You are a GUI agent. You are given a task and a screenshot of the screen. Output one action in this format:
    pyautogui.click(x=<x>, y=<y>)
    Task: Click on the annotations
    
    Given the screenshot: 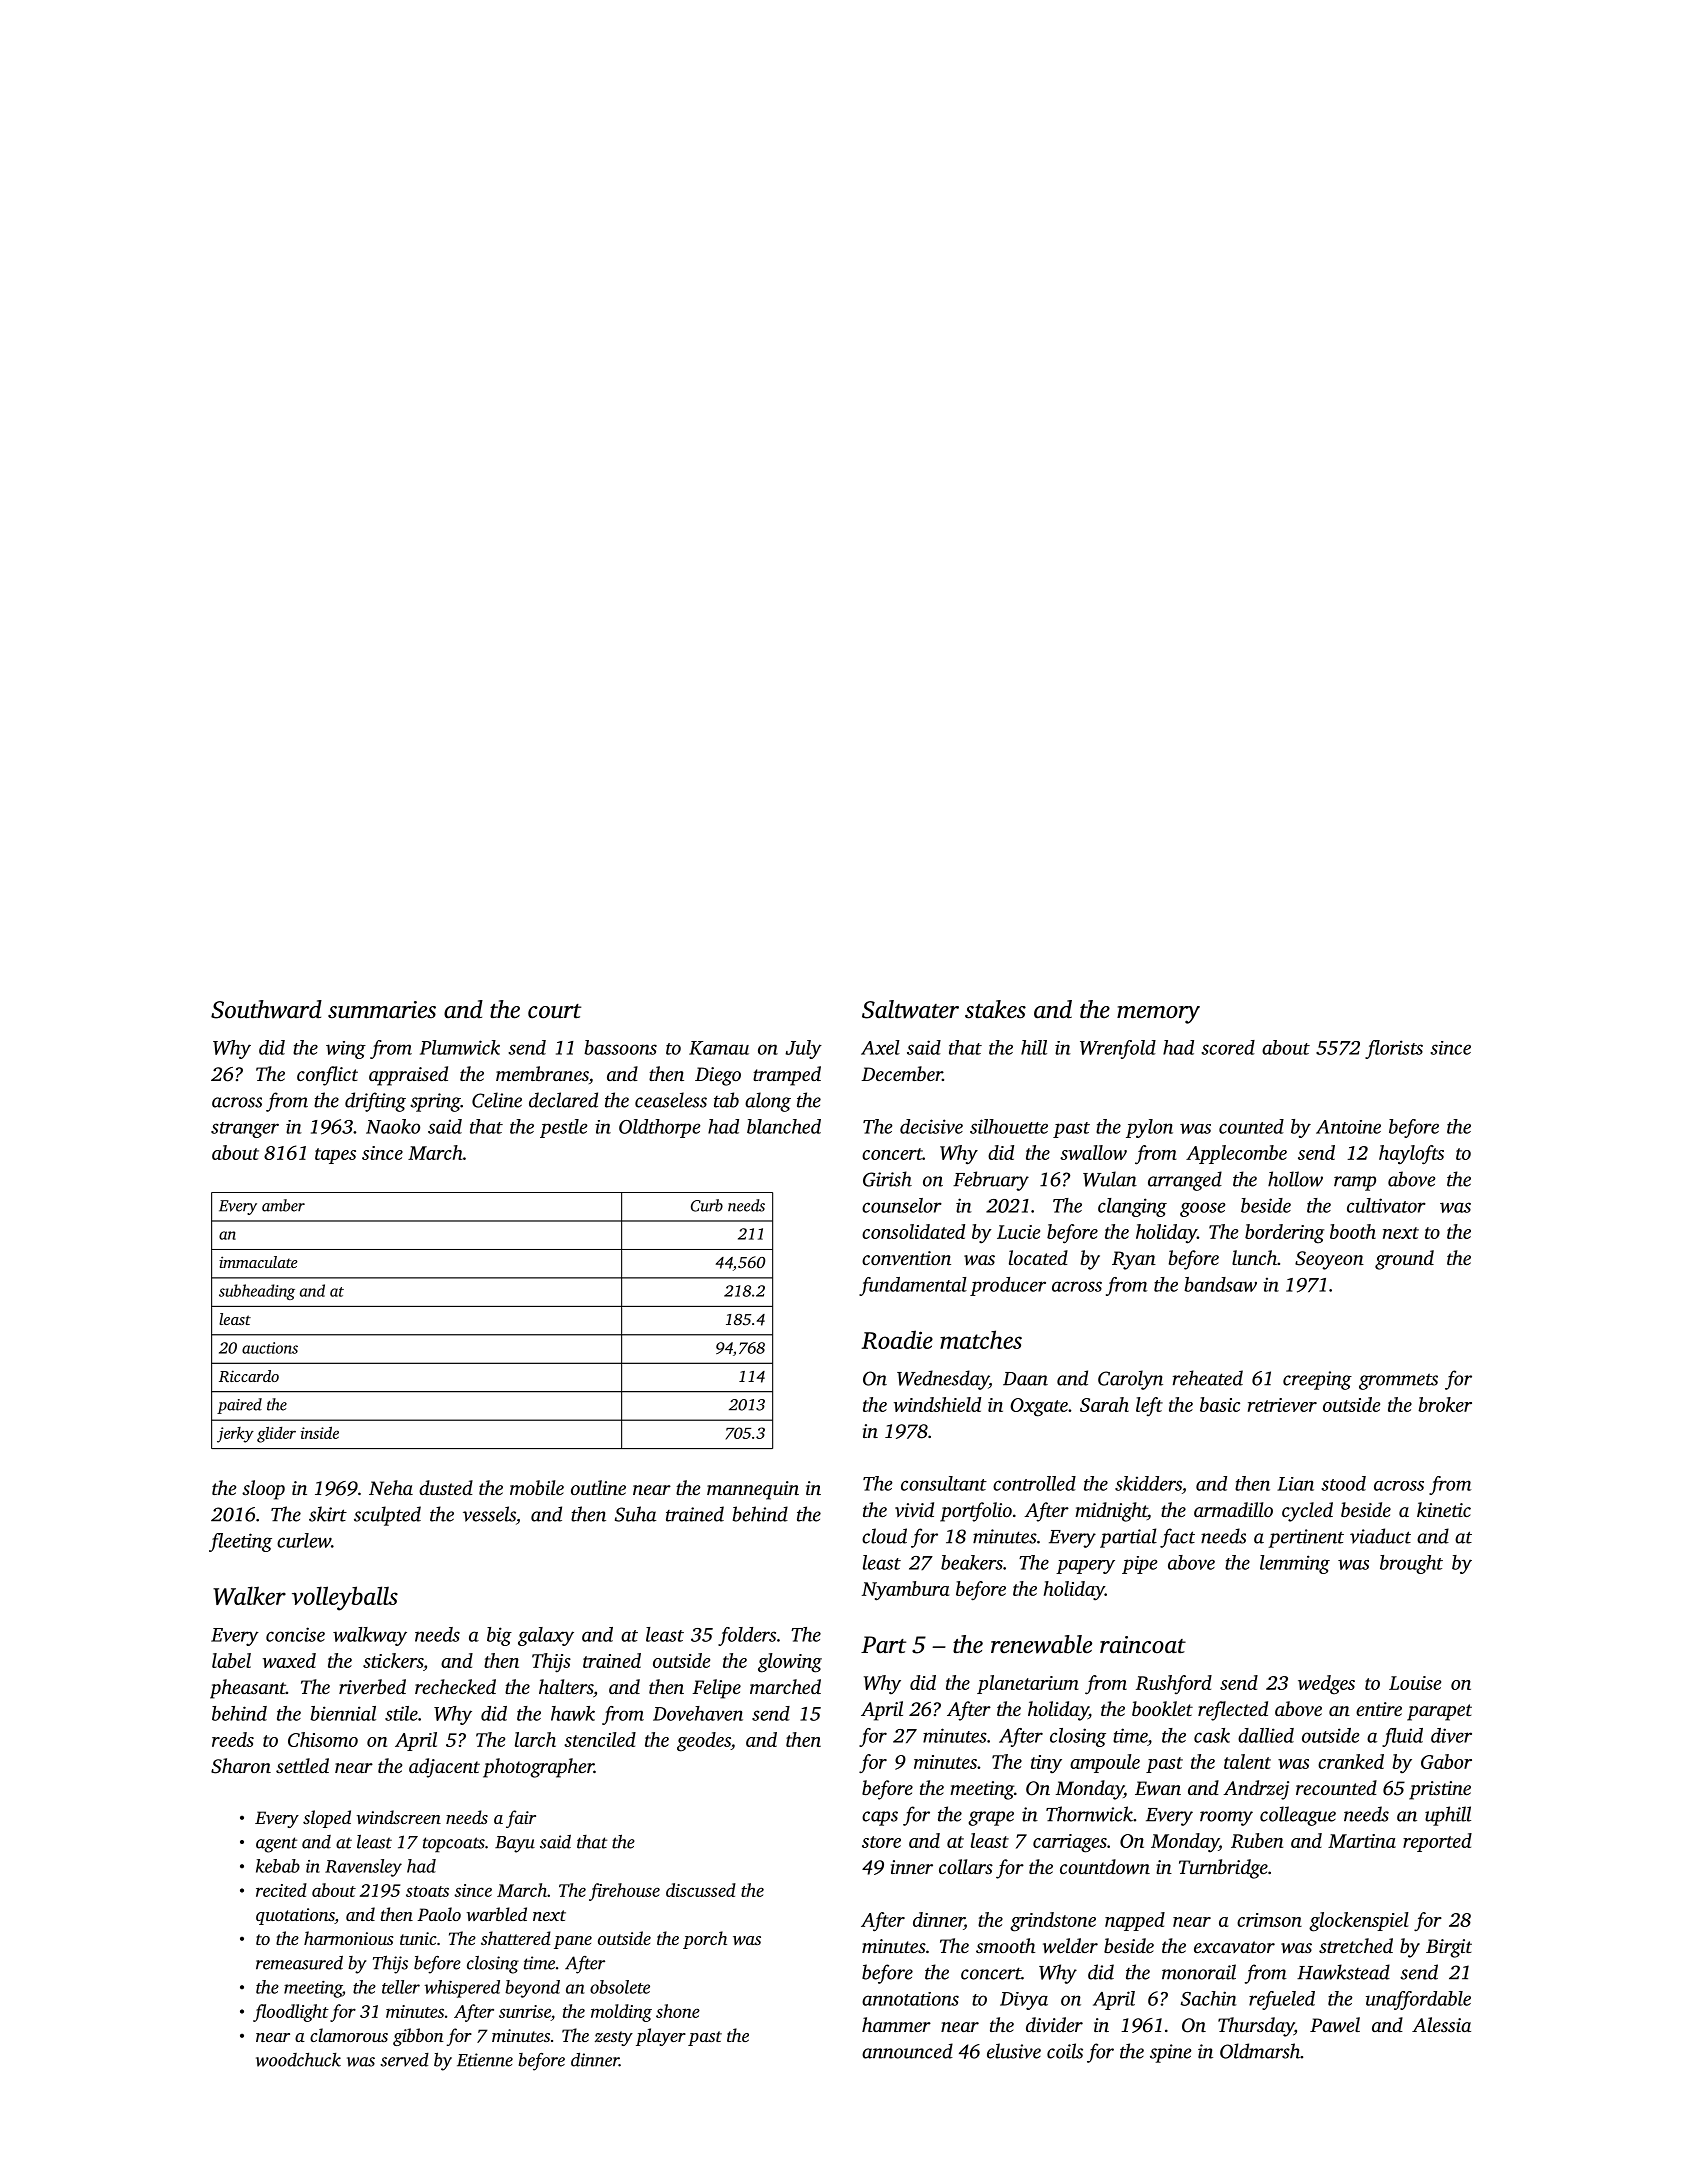 What is the action you would take?
    pyautogui.click(x=910, y=1999)
